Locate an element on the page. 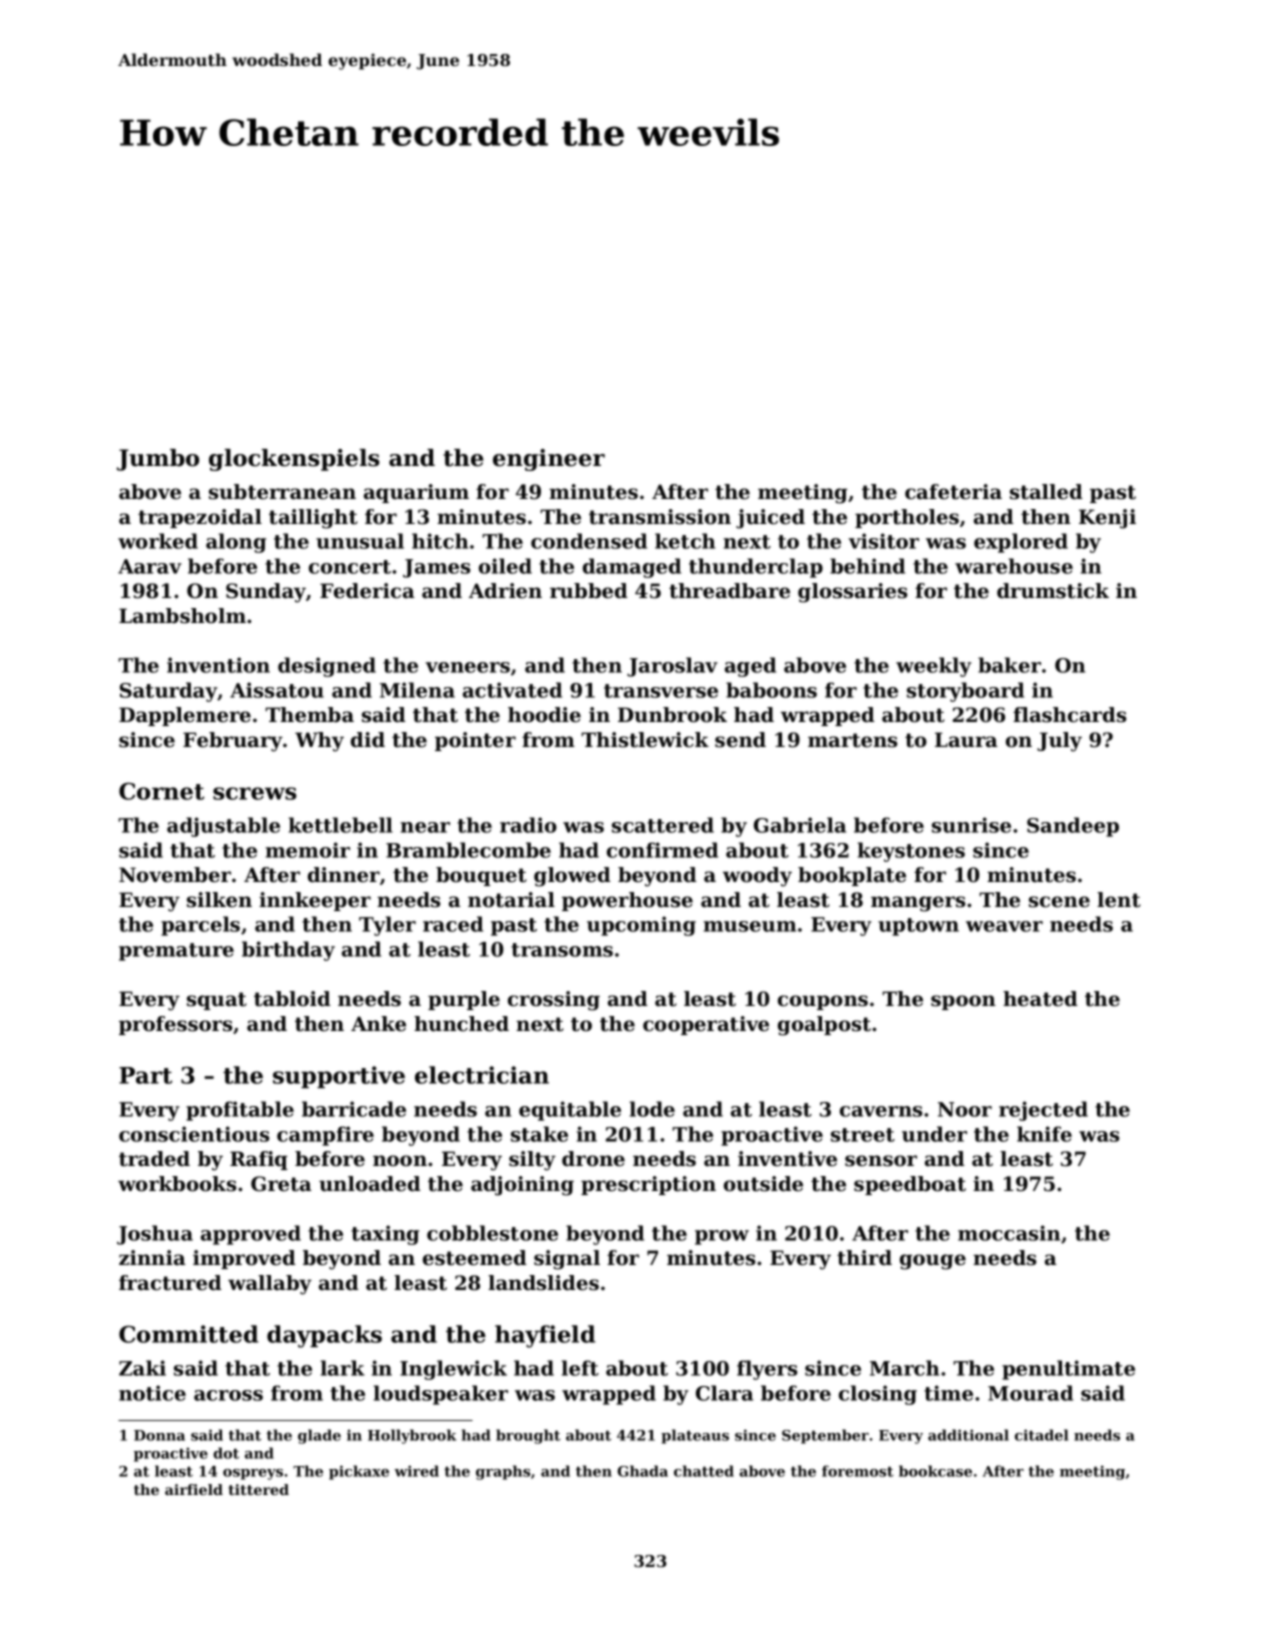 This page has width=1267, height=1639. profitable is located at coordinates (240, 1111).
